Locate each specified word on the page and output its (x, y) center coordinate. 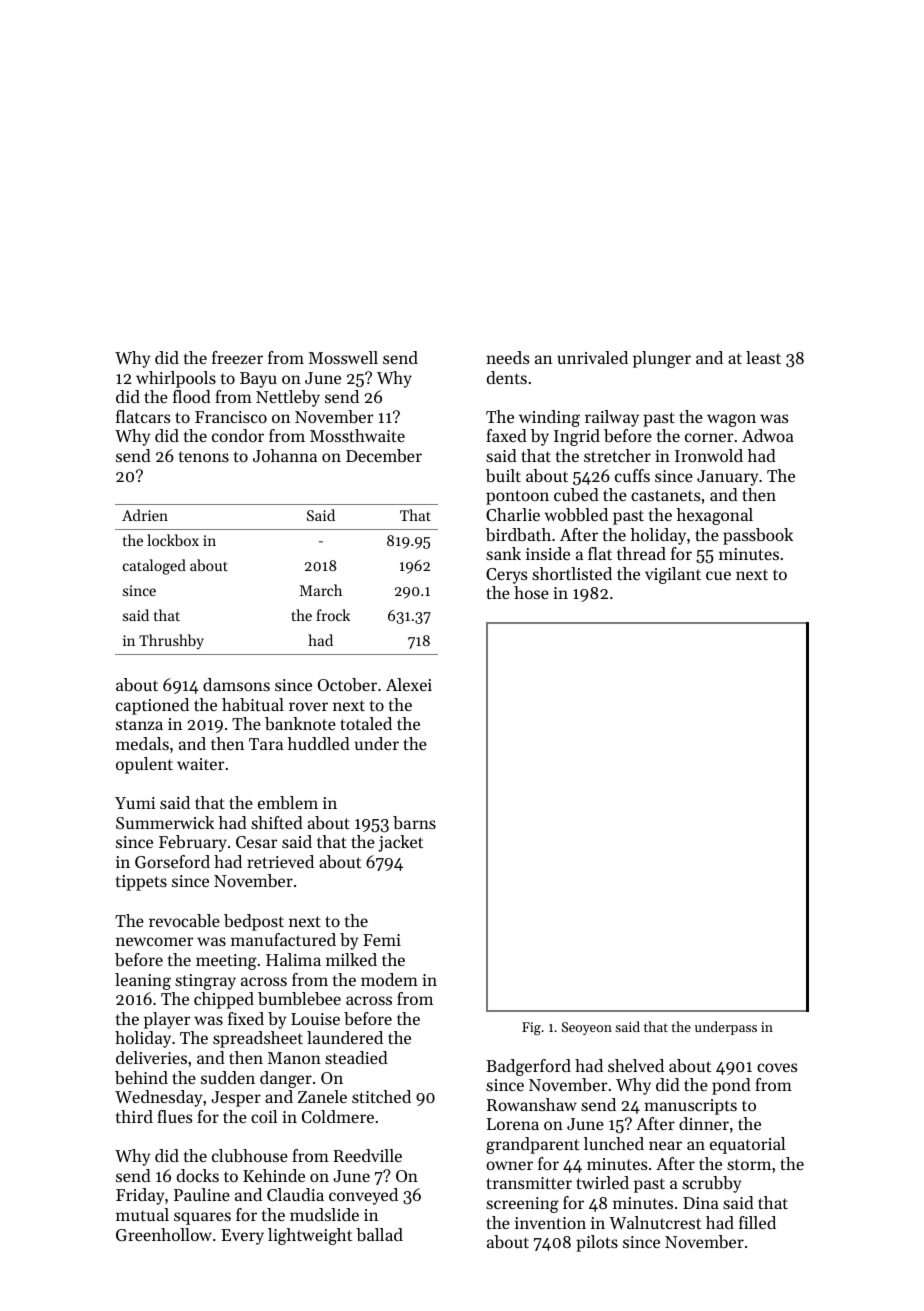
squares (202, 1218)
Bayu (258, 380)
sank (503, 553)
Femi (382, 940)
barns (414, 822)
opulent (144, 765)
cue (718, 575)
